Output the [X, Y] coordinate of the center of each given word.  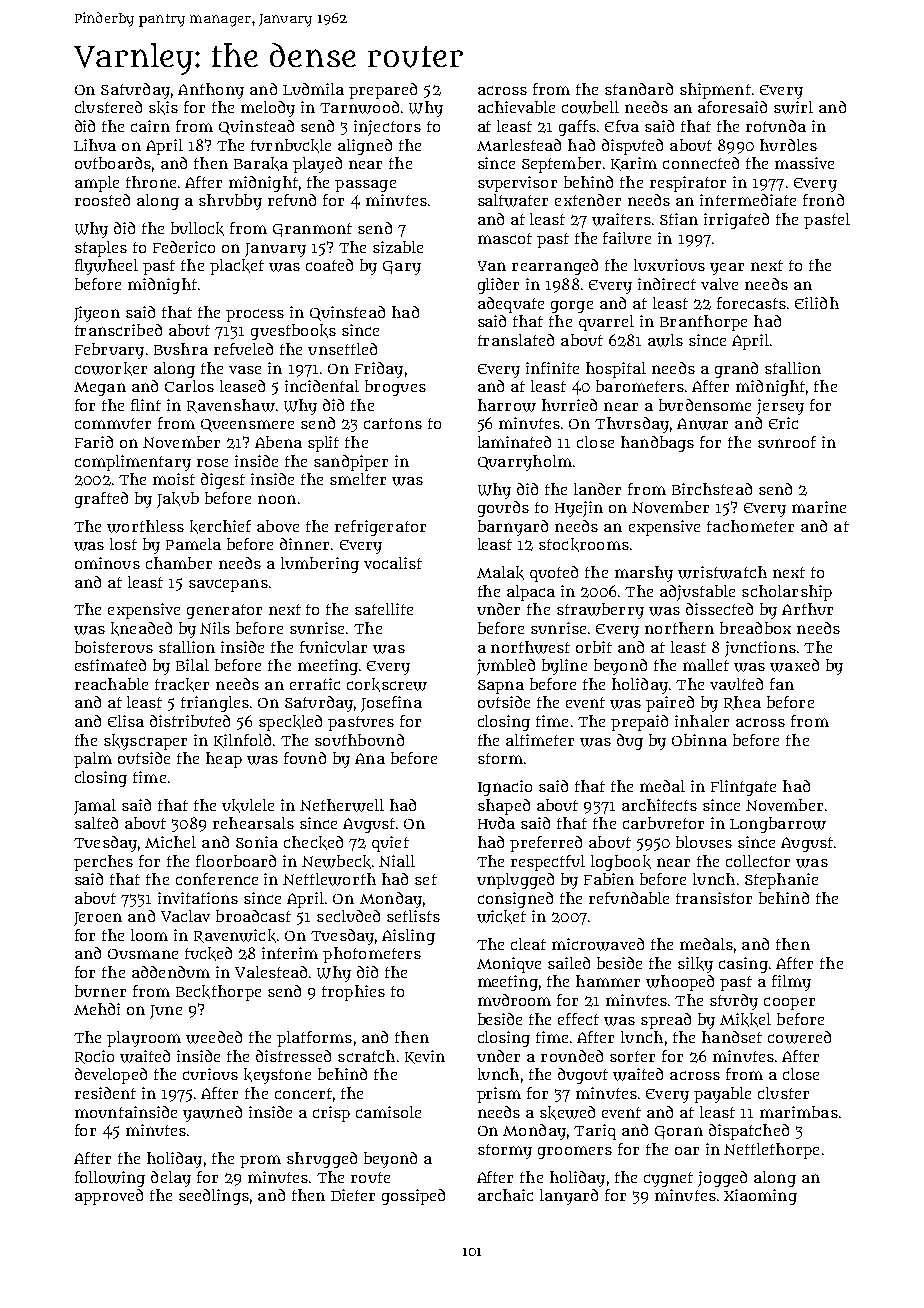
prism [499, 1095]
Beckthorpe [218, 993]
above [278, 526]
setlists [413, 916]
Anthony [211, 91]
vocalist [393, 563]
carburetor [663, 823]
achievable [516, 107]
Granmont [312, 230]
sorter [632, 1056]
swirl [793, 107]
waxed [794, 665]
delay [171, 1179]
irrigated [736, 221]
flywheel [106, 267]
